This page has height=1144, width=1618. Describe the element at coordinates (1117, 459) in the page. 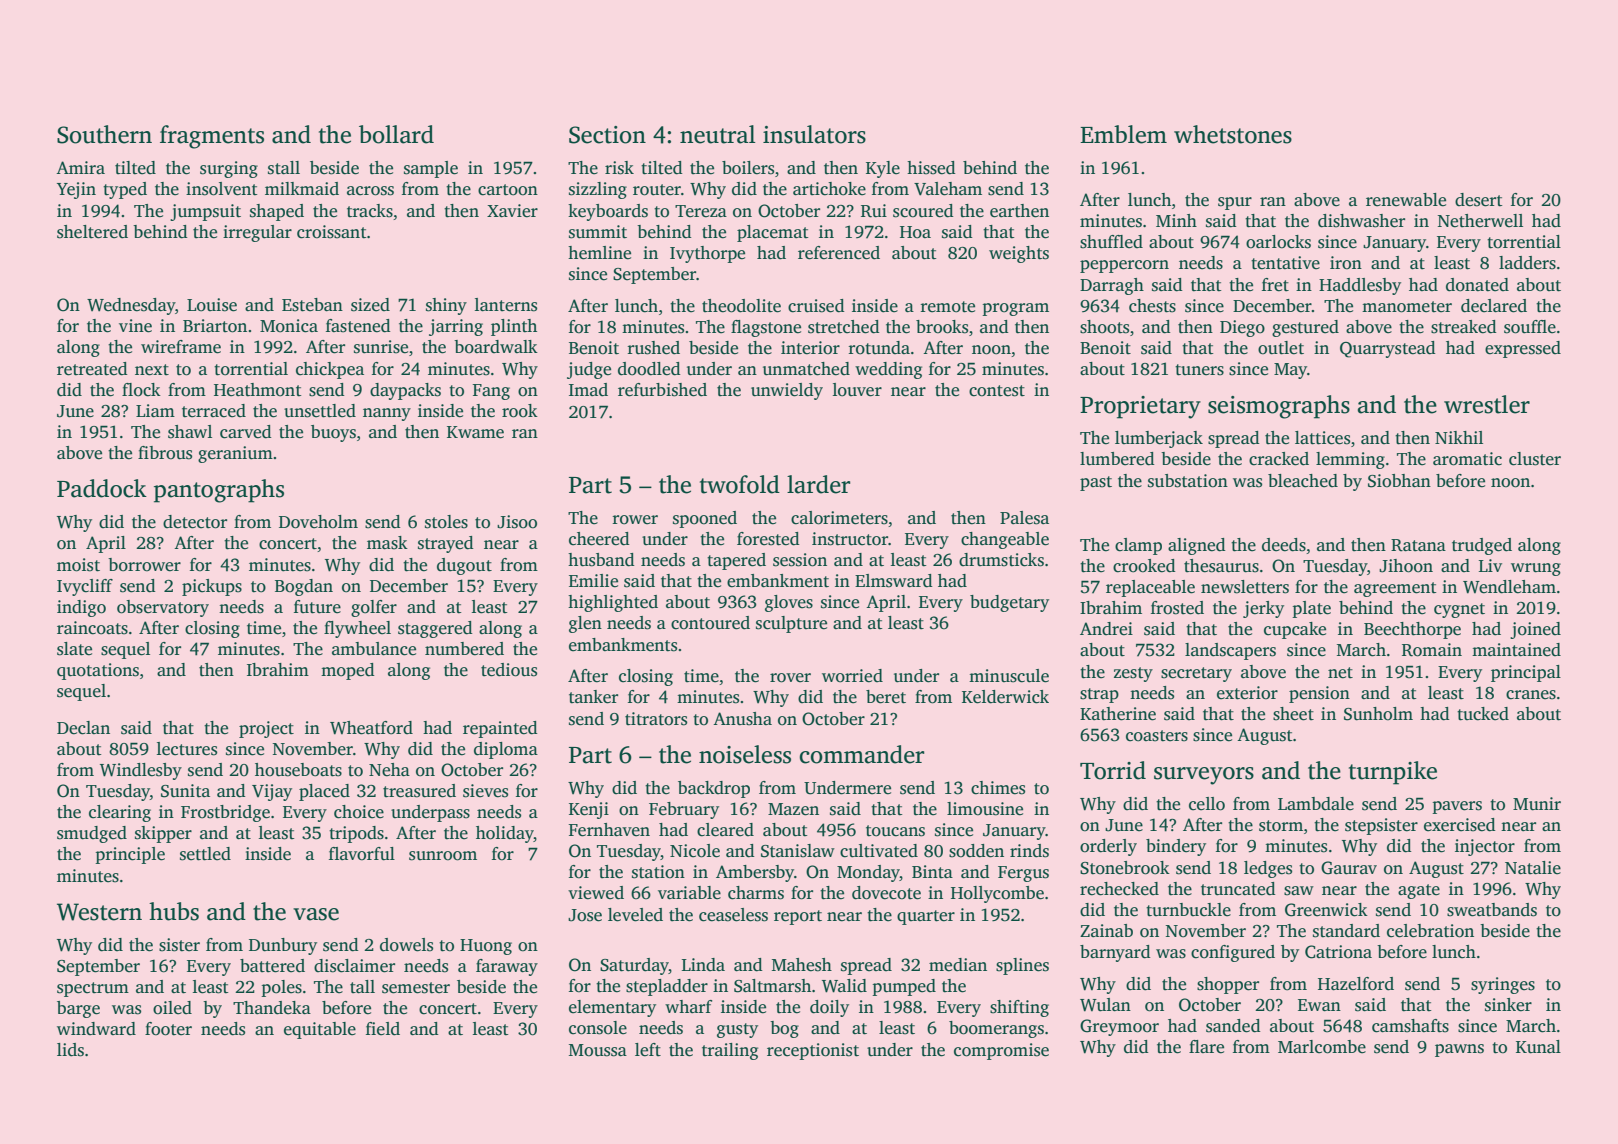

I see `lumbered` at that location.
